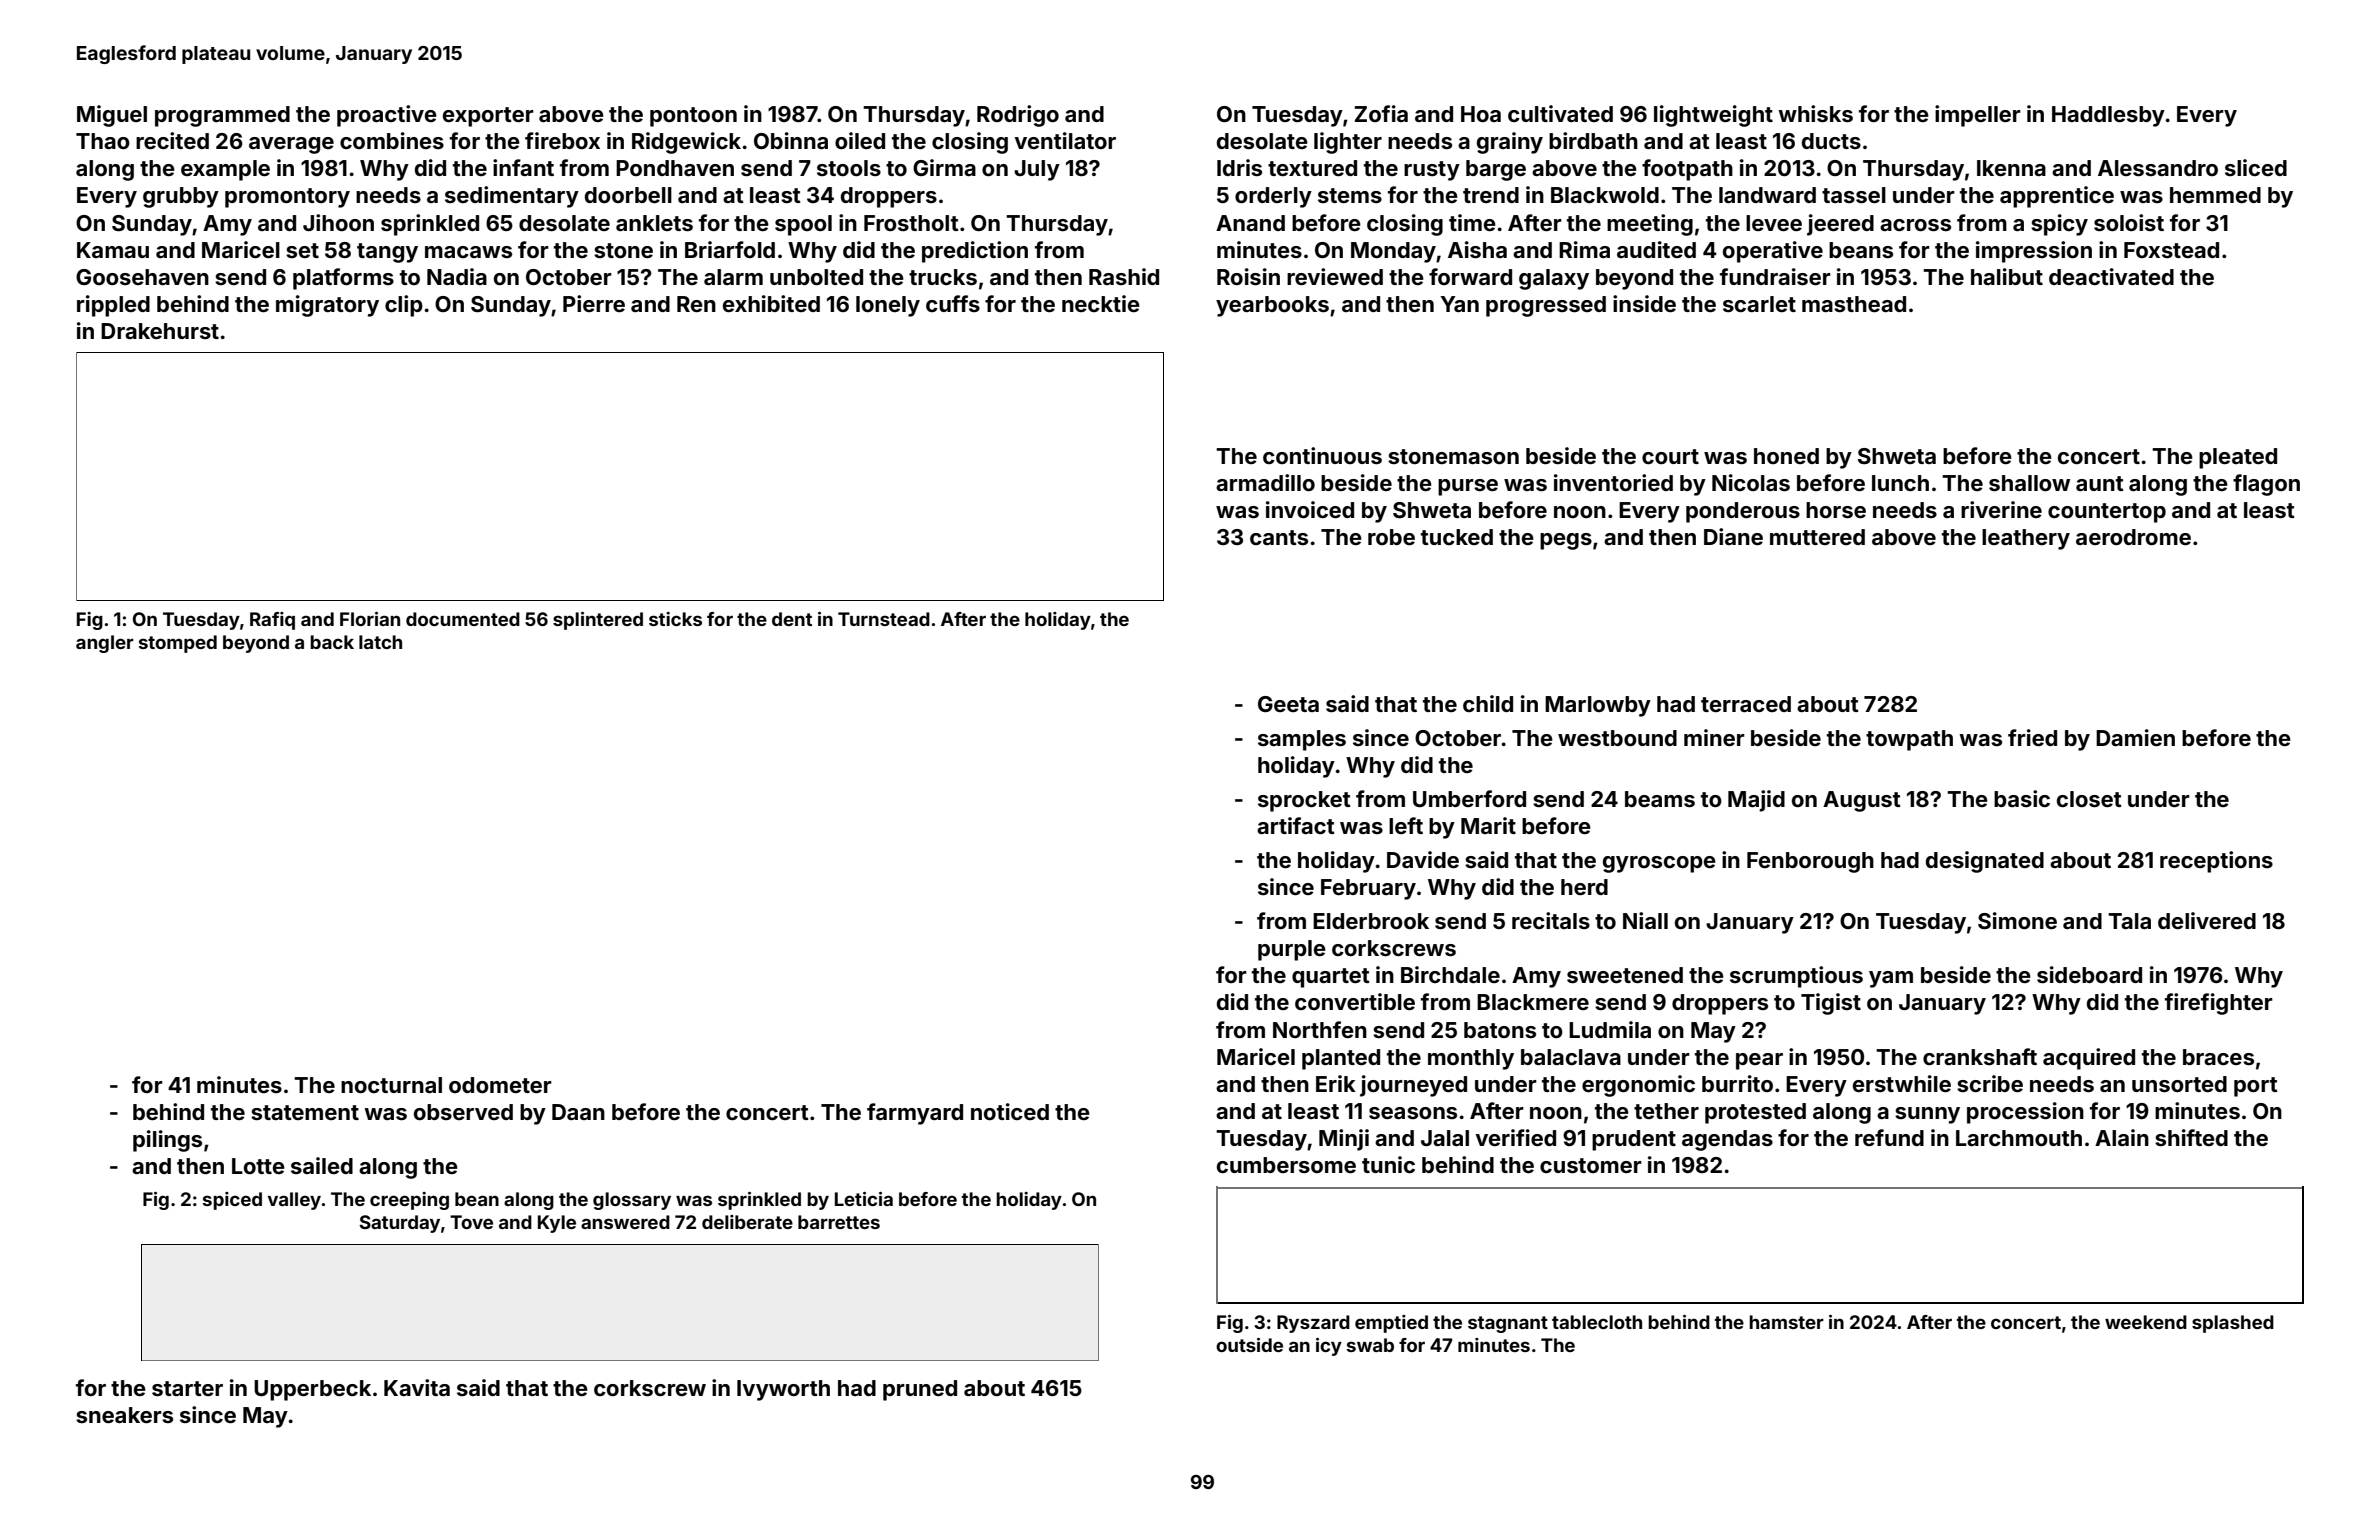 Image resolution: width=2380 pixels, height=1540 pixels. What do you see at coordinates (1546, 306) in the screenshot?
I see `progressed` at bounding box center [1546, 306].
